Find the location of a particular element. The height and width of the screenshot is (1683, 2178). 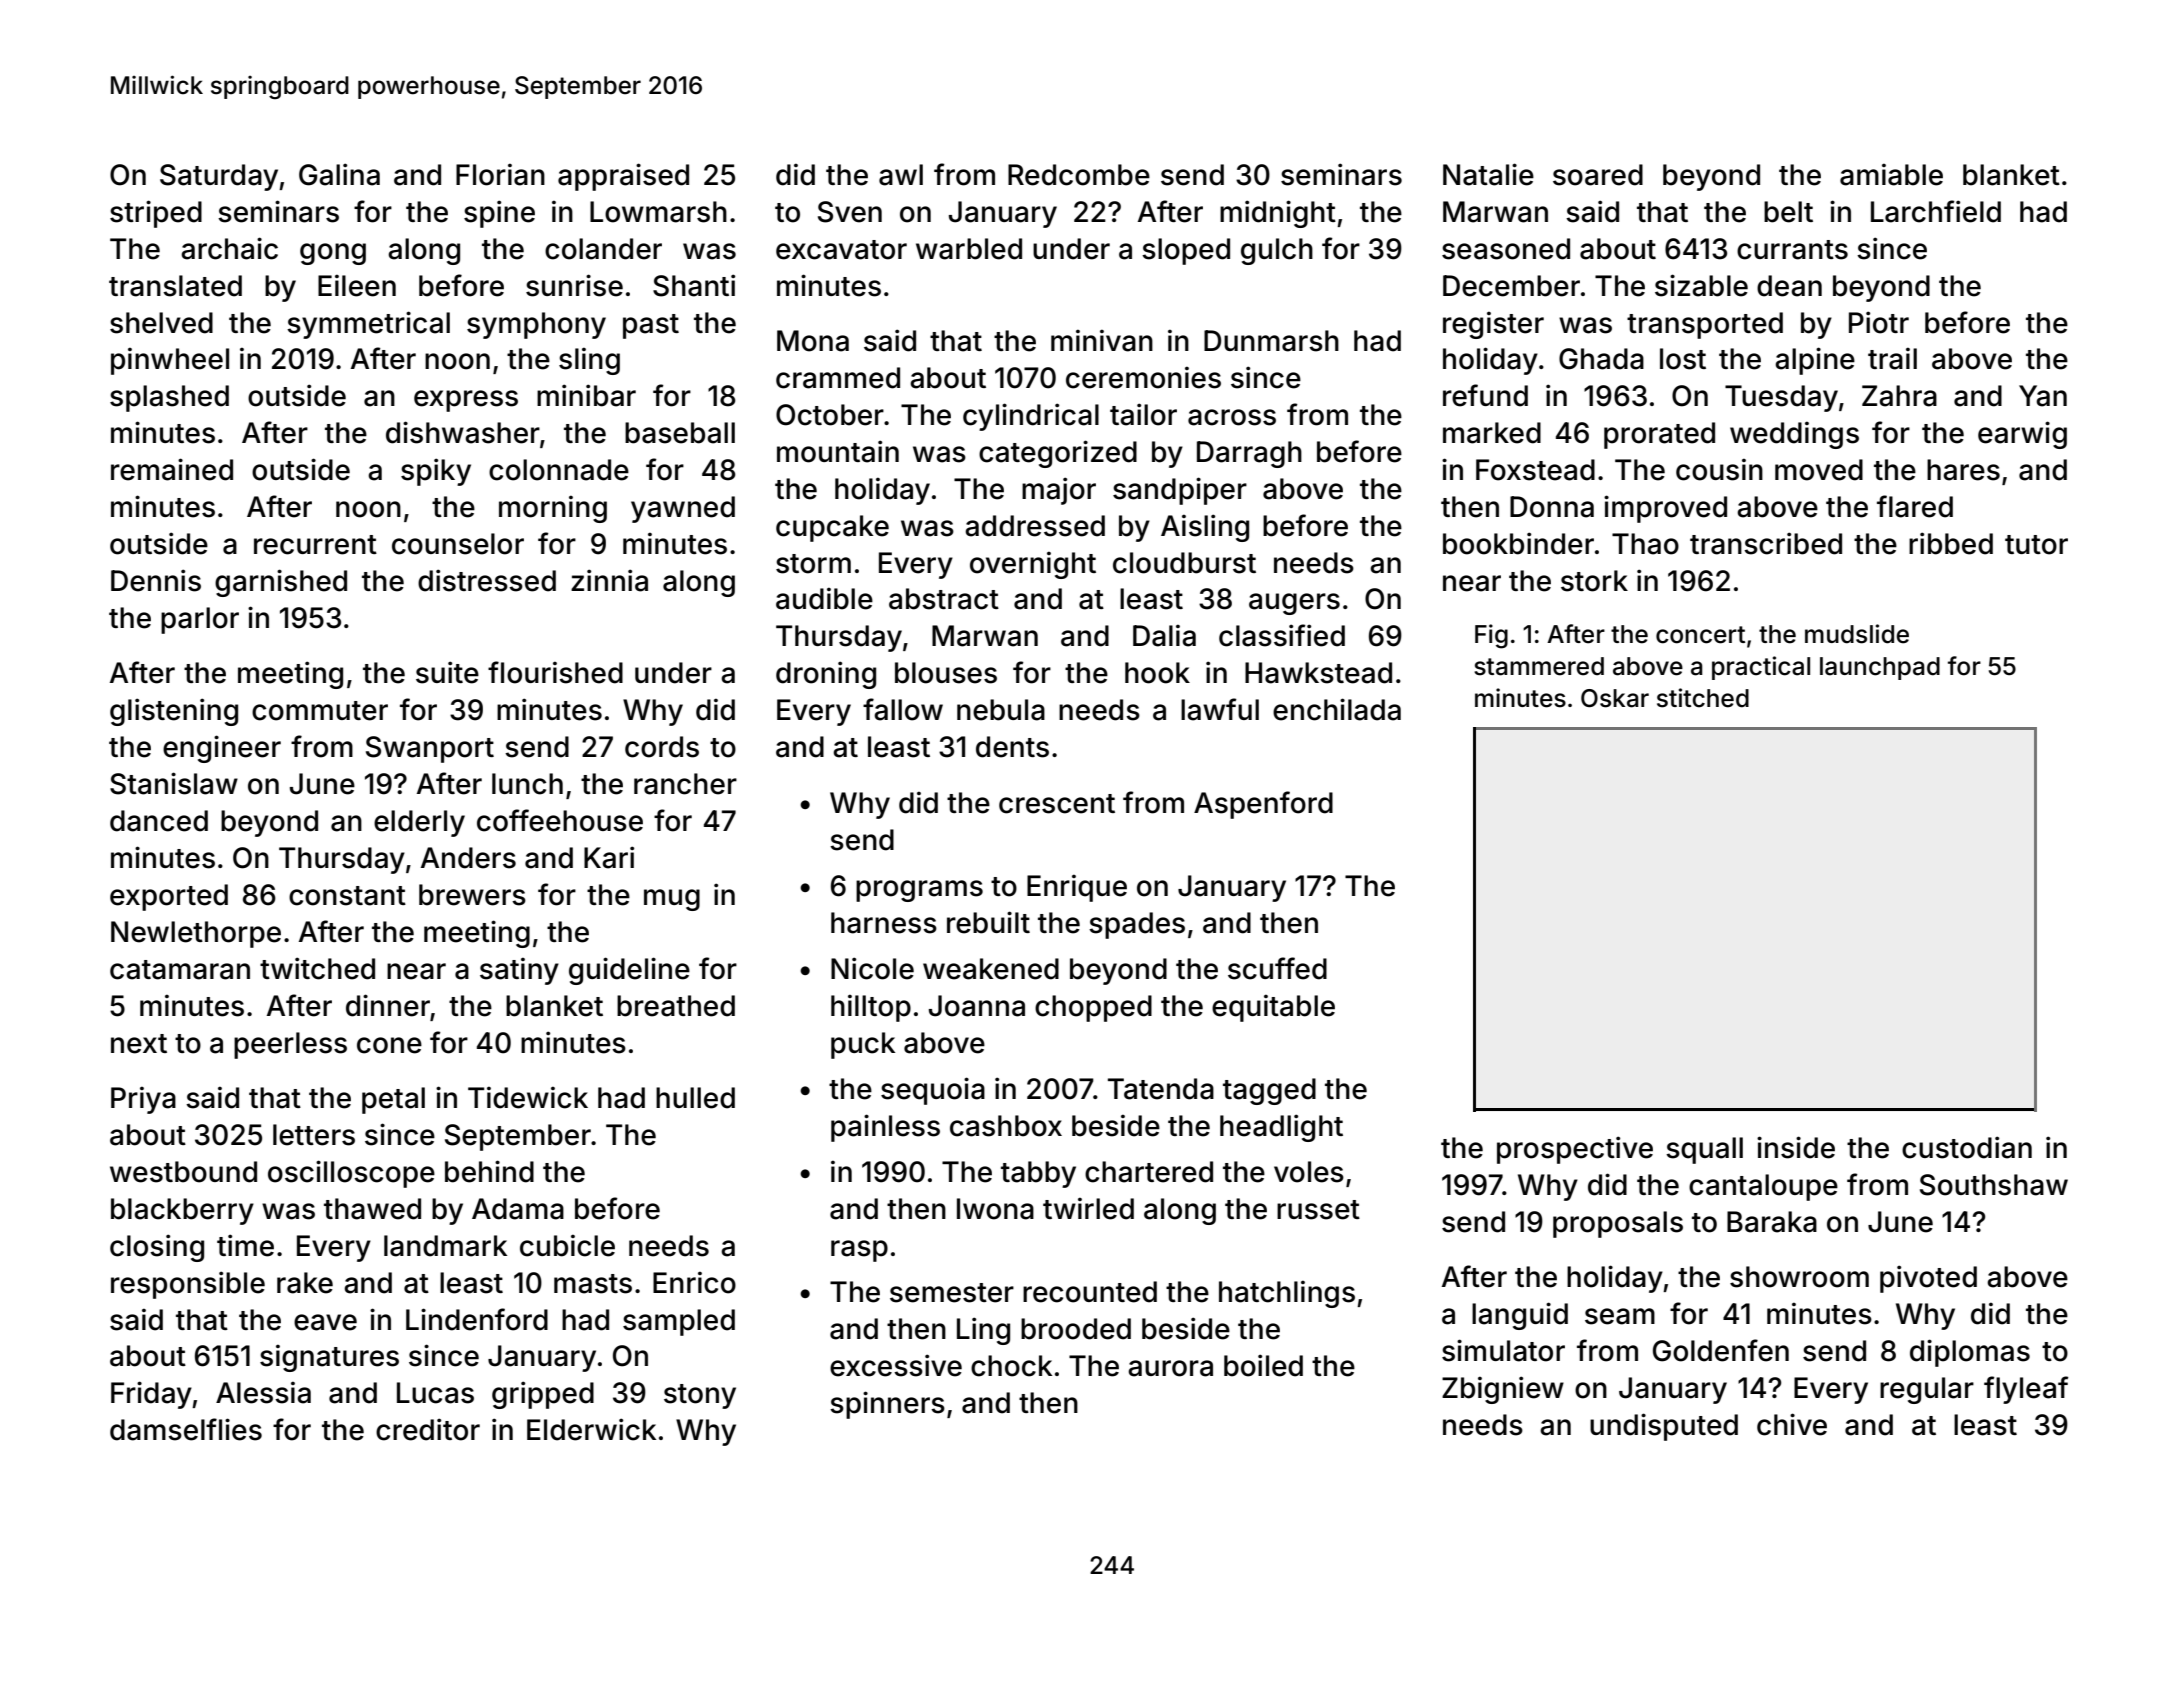

flourished is located at coordinates (555, 672).
